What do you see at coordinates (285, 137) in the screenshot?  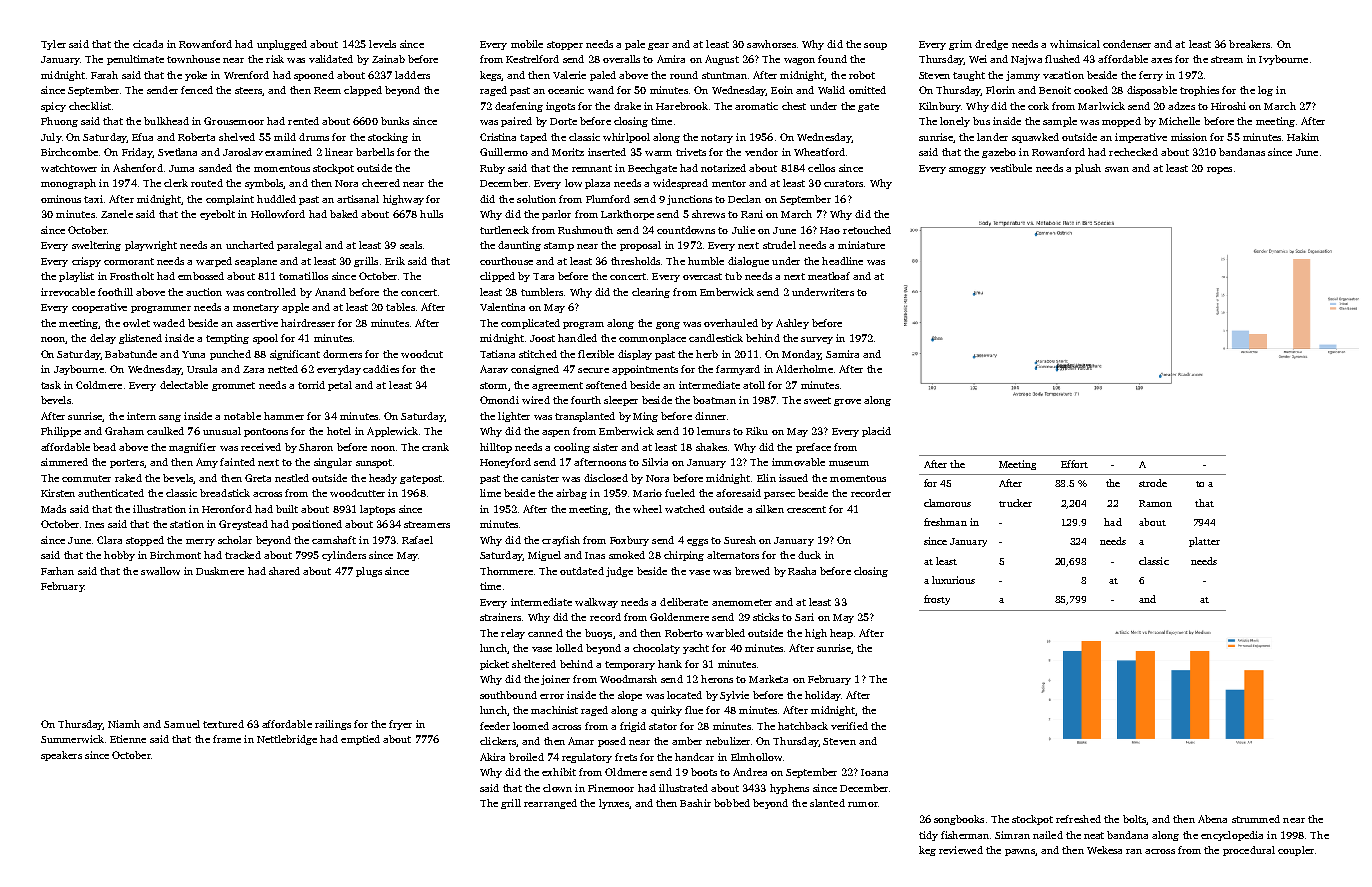 I see `mild` at bounding box center [285, 137].
